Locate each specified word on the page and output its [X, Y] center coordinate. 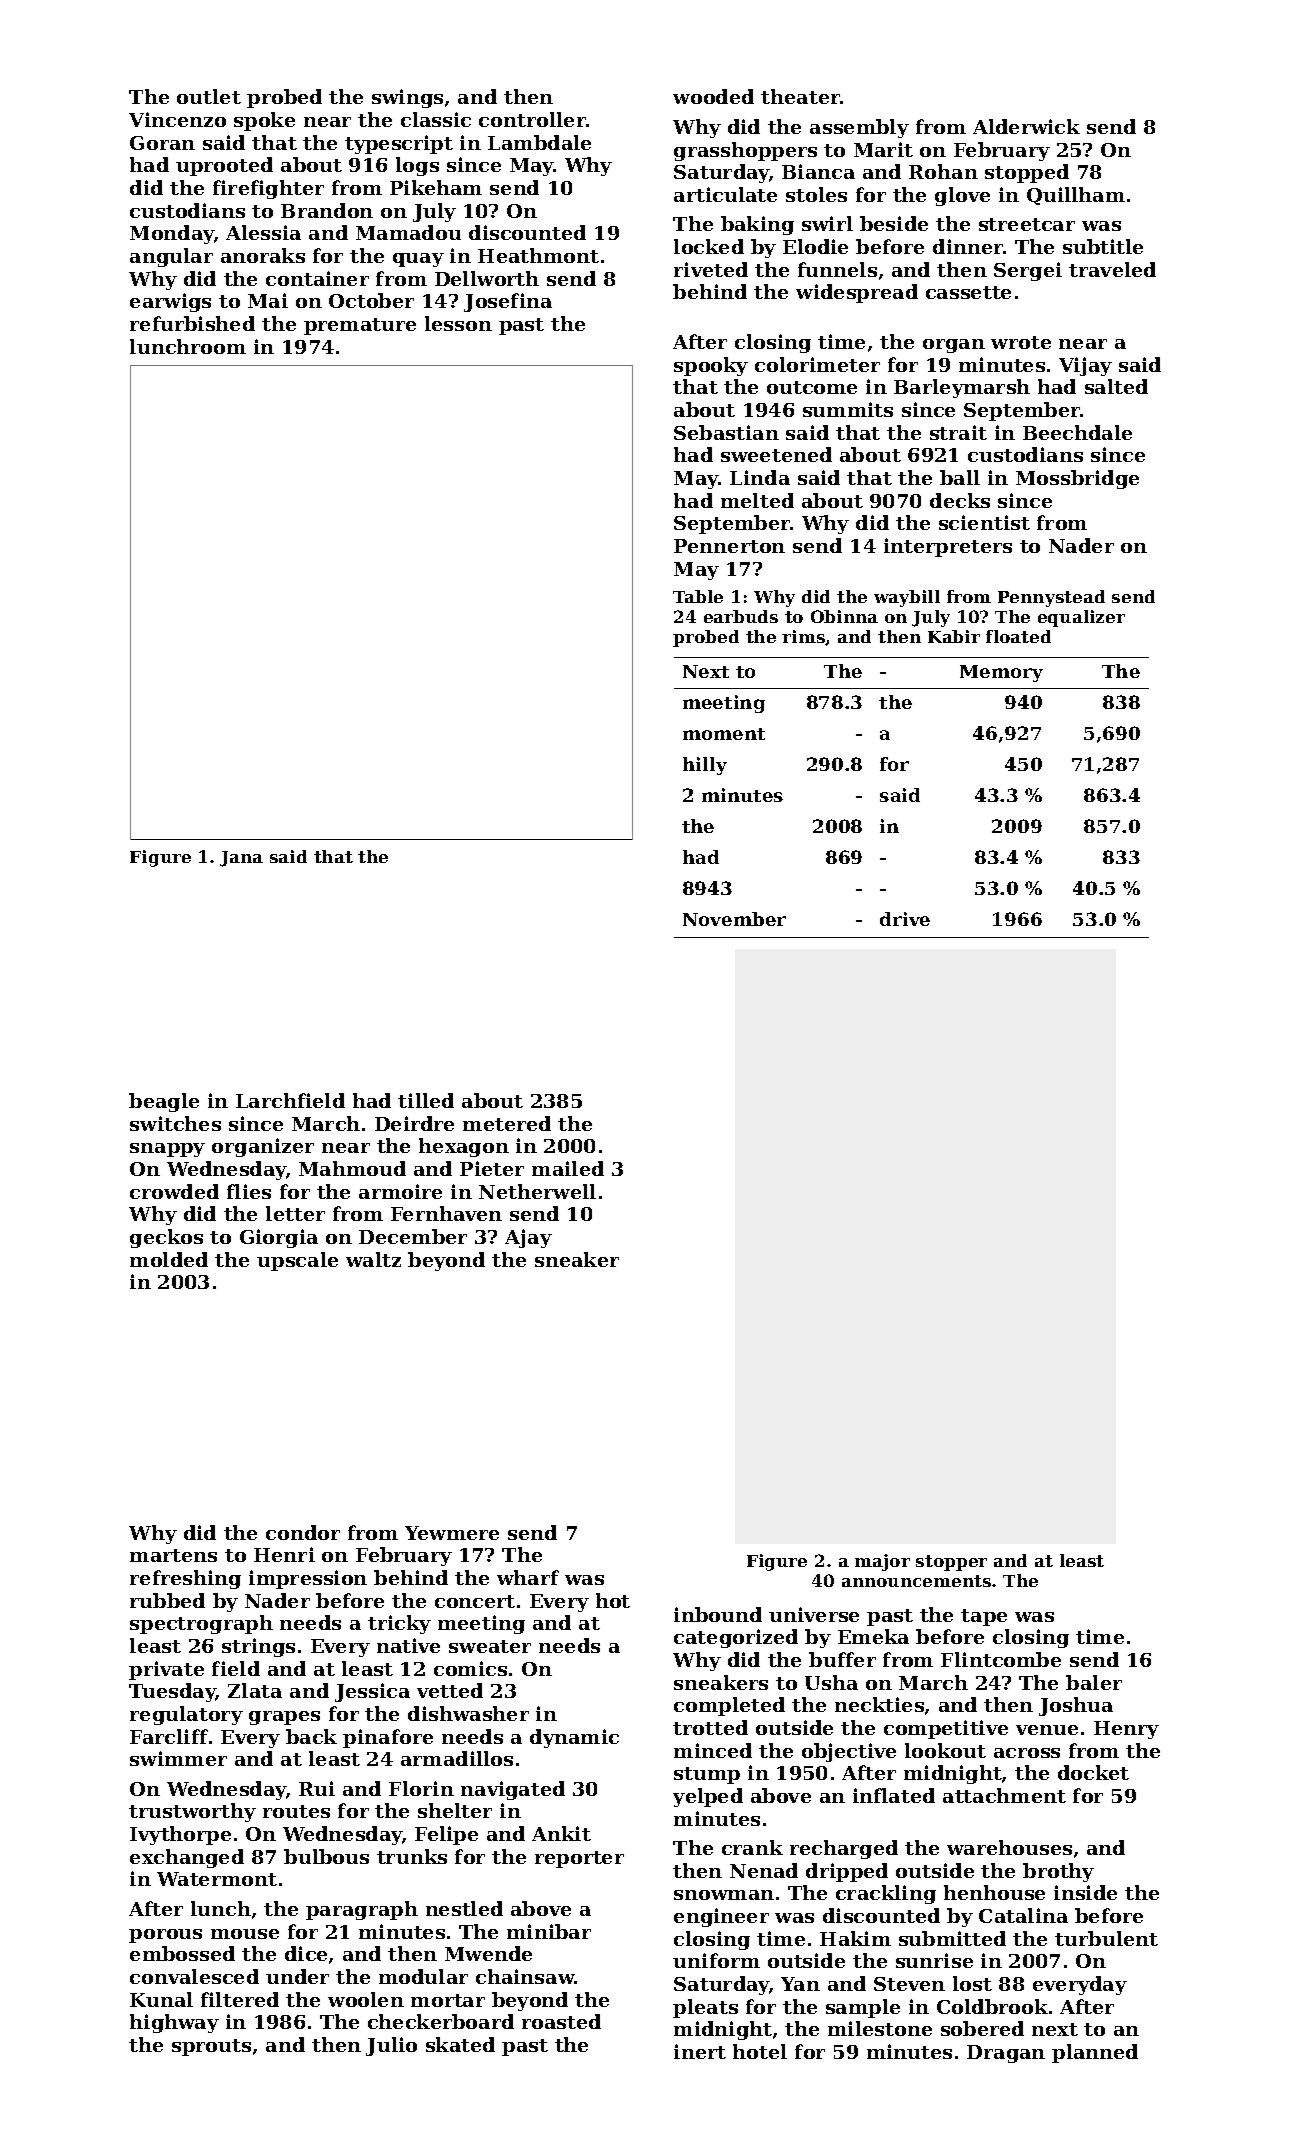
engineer [721, 1917]
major [882, 1562]
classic [436, 119]
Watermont [217, 1879]
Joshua [1076, 1706]
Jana [241, 859]
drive [905, 919]
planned [1095, 2053]
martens [173, 1555]
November [734, 919]
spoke [264, 121]
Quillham [1076, 196]
